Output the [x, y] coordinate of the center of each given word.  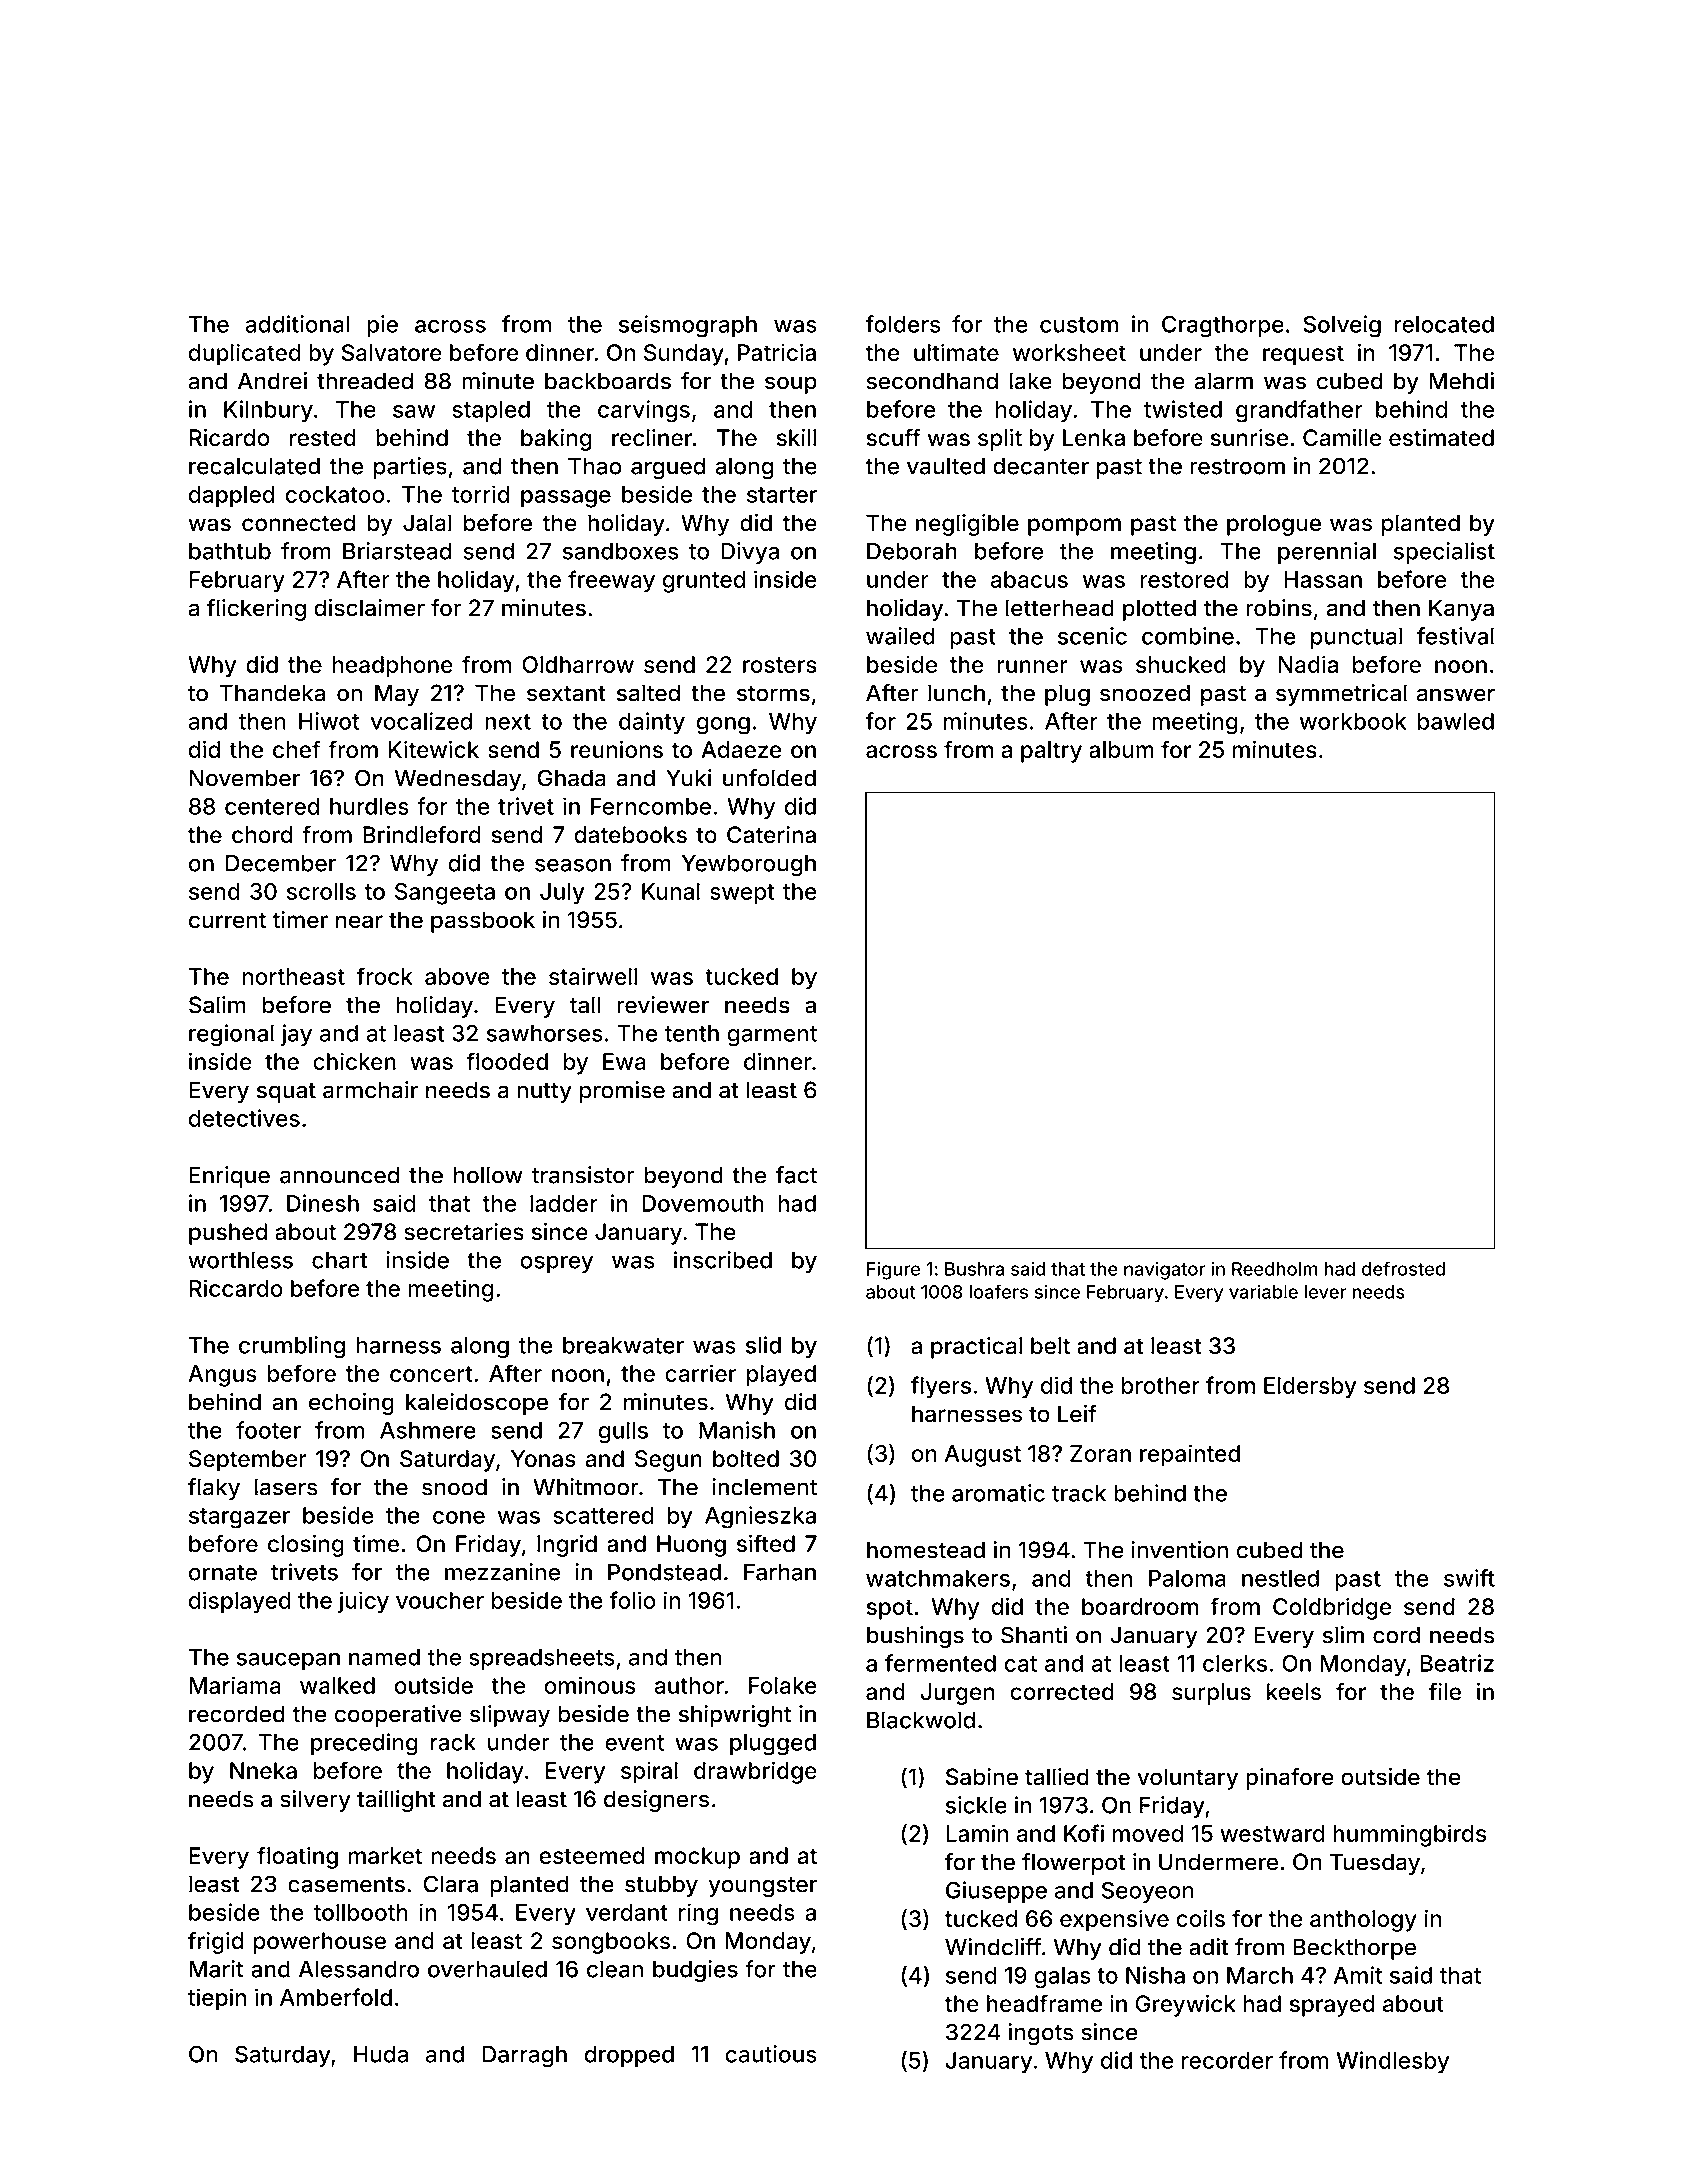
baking [556, 440]
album [1121, 749]
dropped [629, 2056]
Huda [381, 2054]
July [562, 894]
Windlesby [1392, 2062]
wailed [900, 636]
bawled [1456, 721]
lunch [956, 693]
